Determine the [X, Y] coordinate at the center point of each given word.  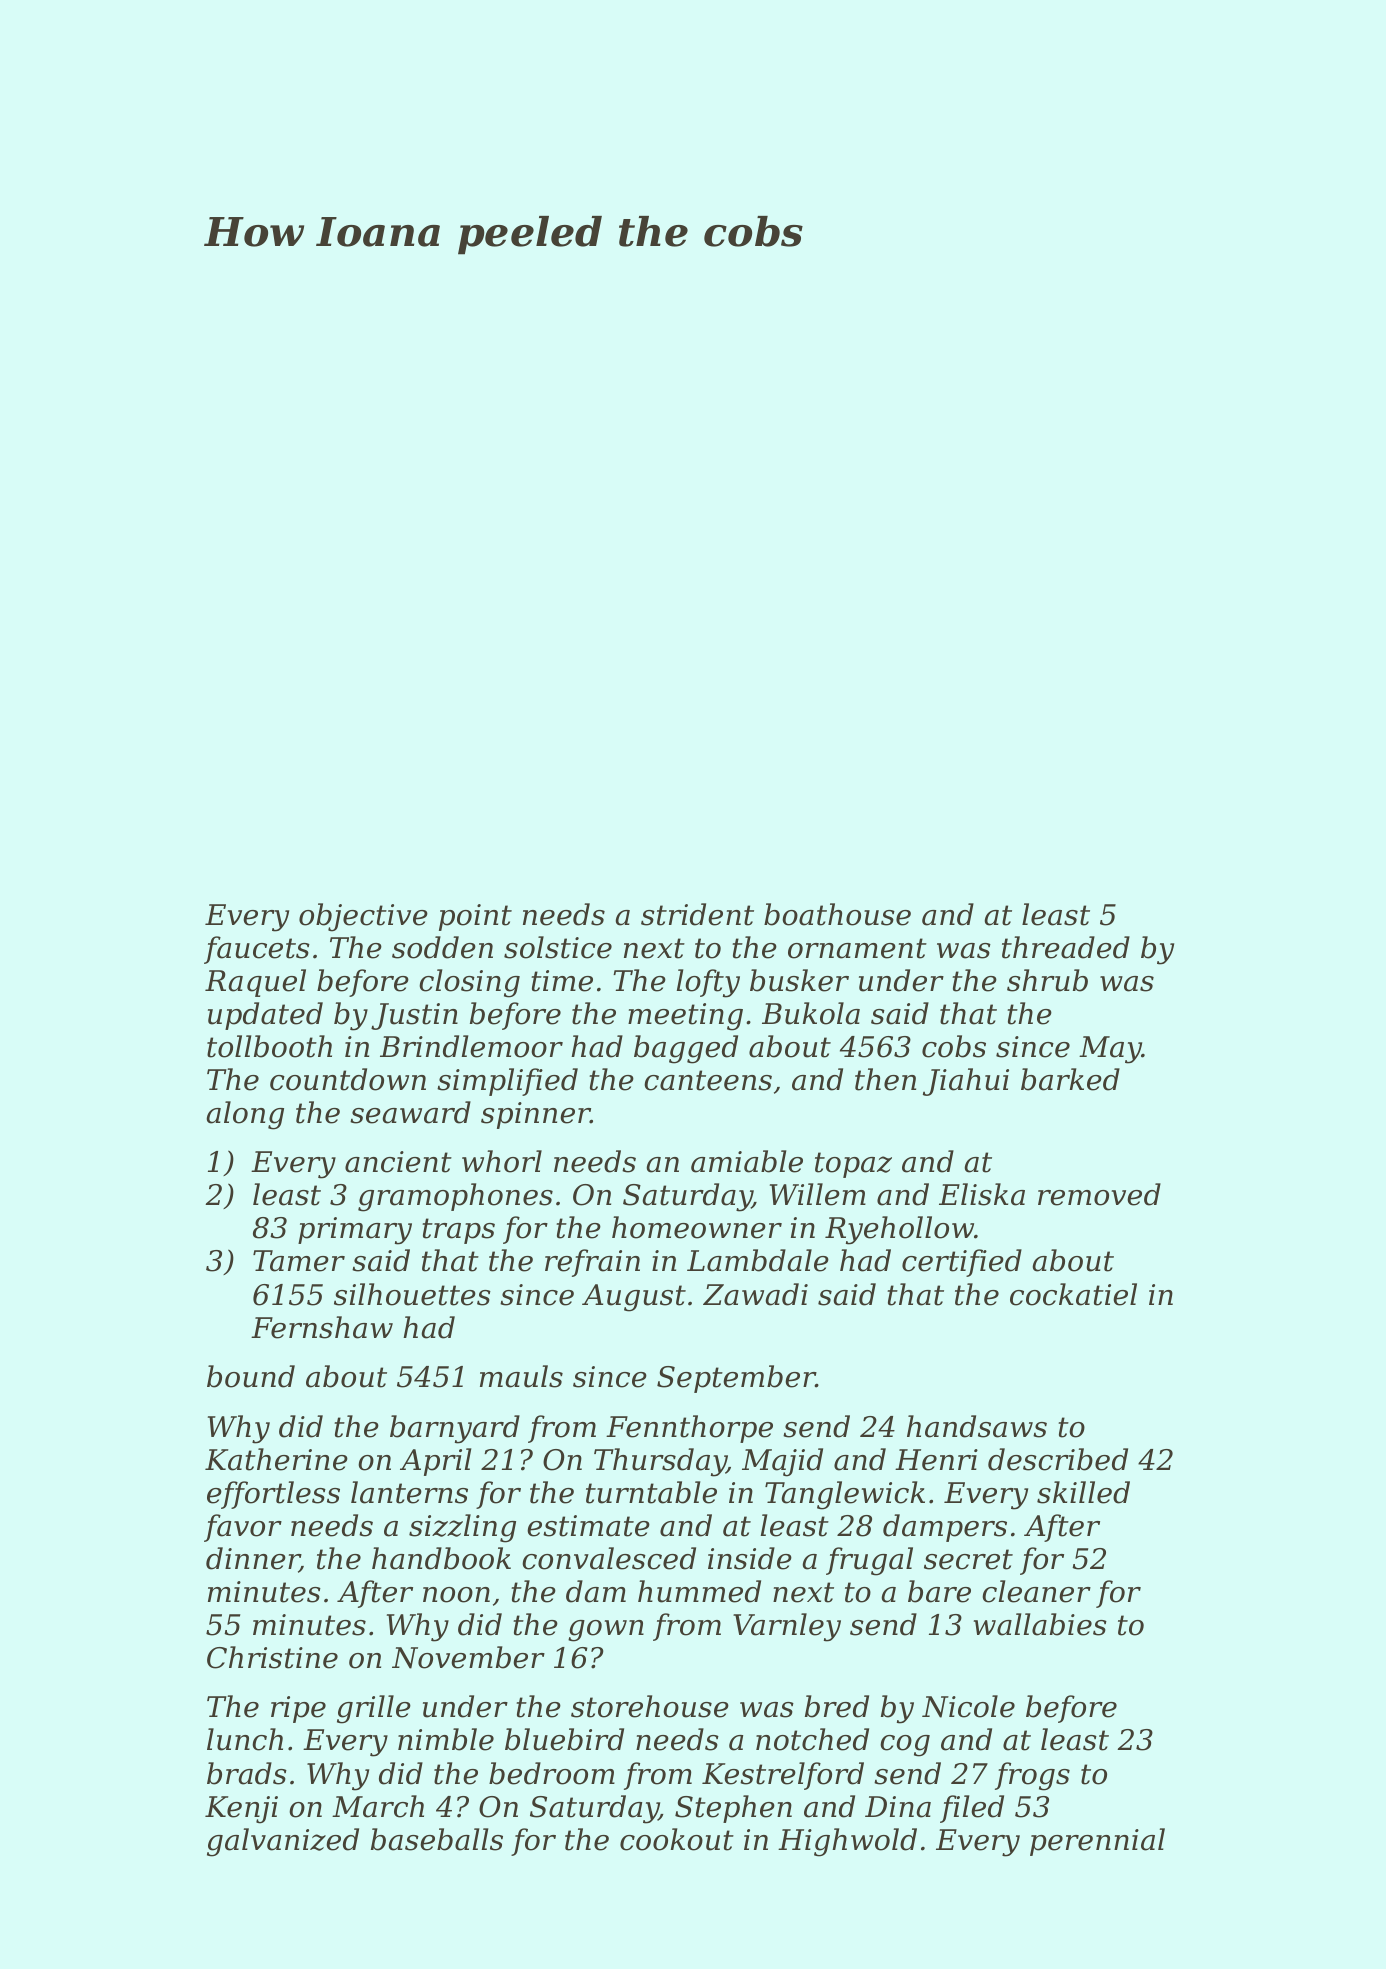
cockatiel [1073, 1294]
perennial [1097, 1842]
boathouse [837, 914]
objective [363, 917]
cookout [677, 1839]
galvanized [283, 1842]
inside [750, 1558]
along [245, 1115]
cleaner [1036, 1591]
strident [697, 914]
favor [243, 1528]
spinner [535, 1115]
